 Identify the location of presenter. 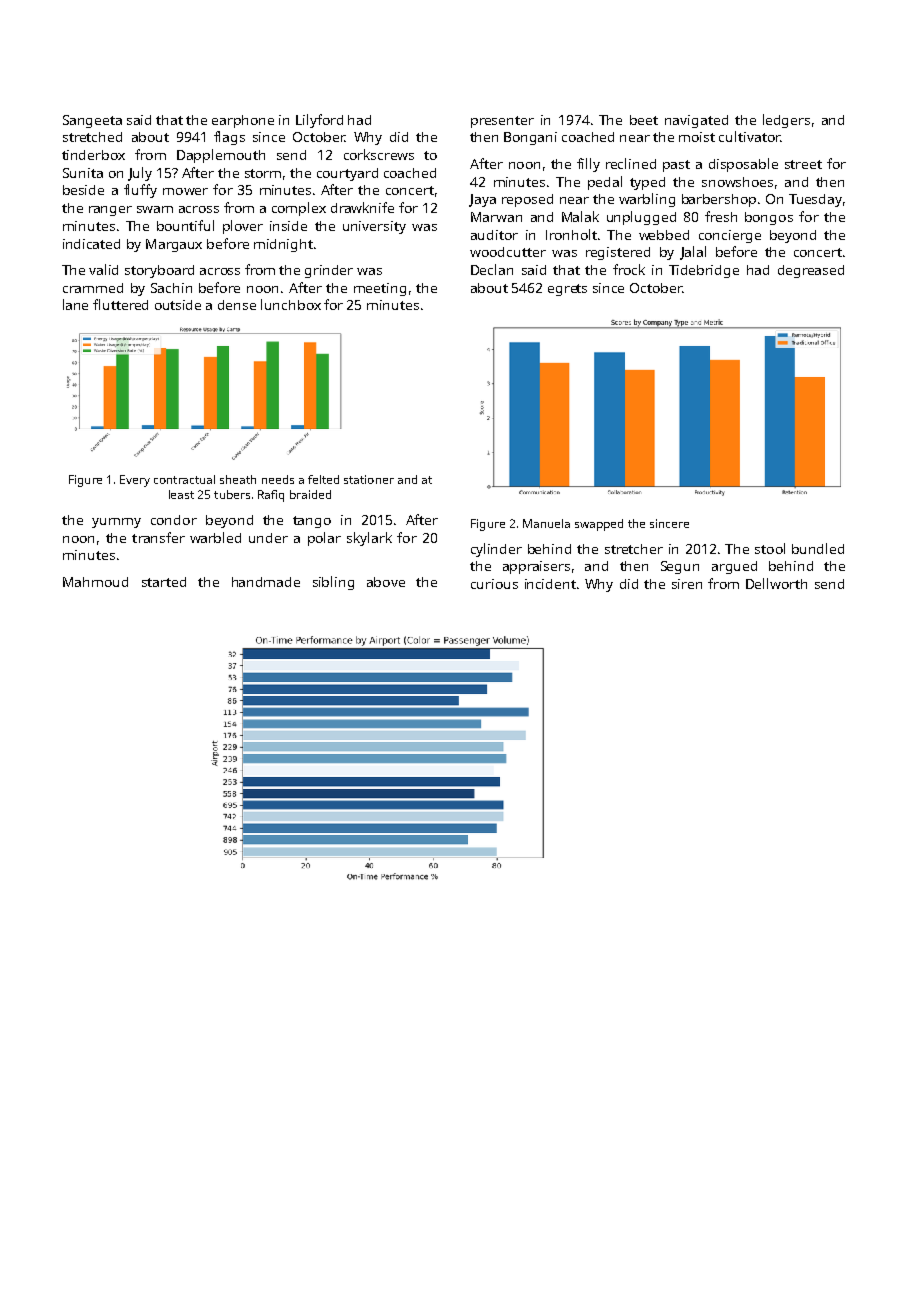
(502, 122).
